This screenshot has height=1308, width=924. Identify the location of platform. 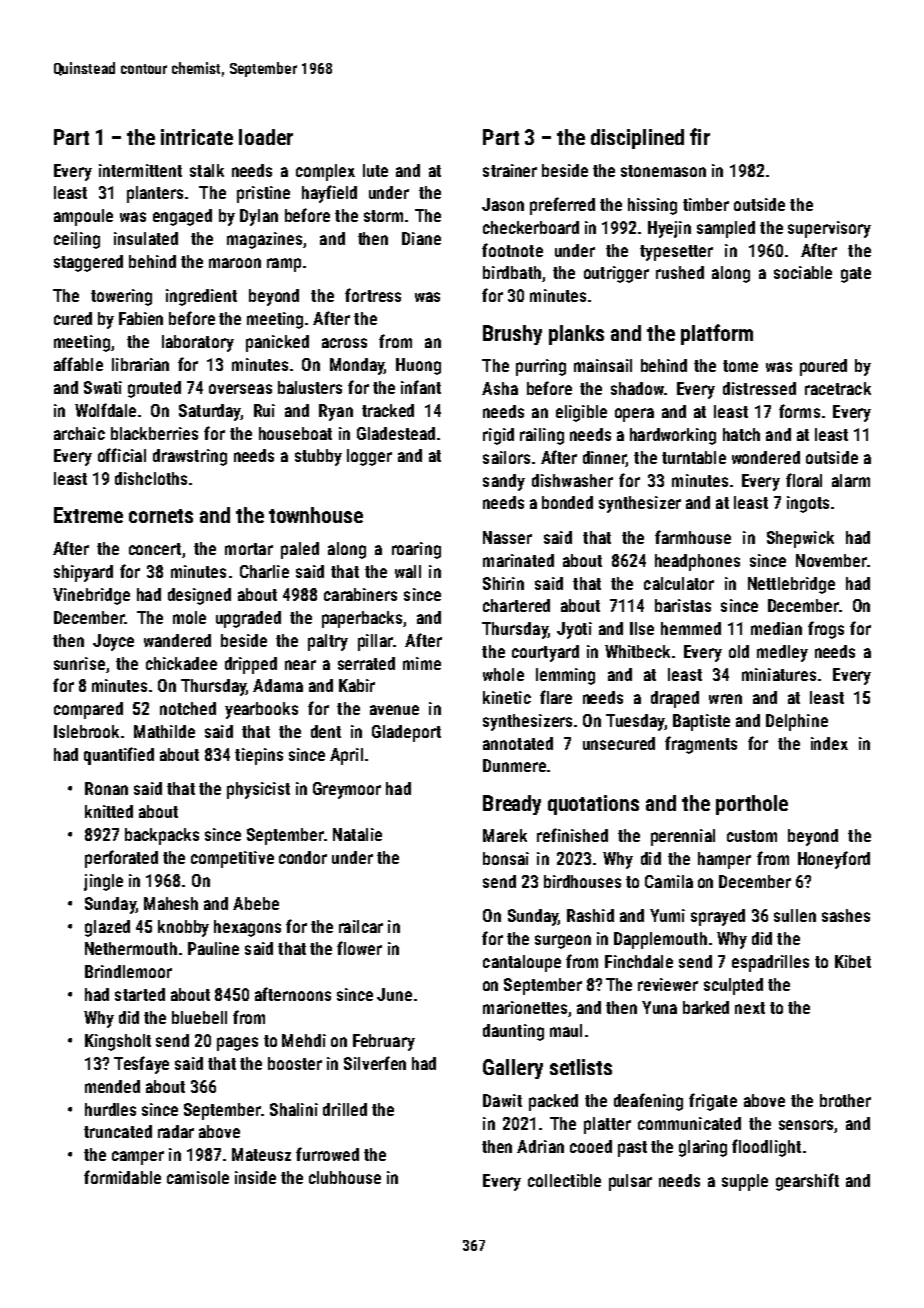
(717, 334).
